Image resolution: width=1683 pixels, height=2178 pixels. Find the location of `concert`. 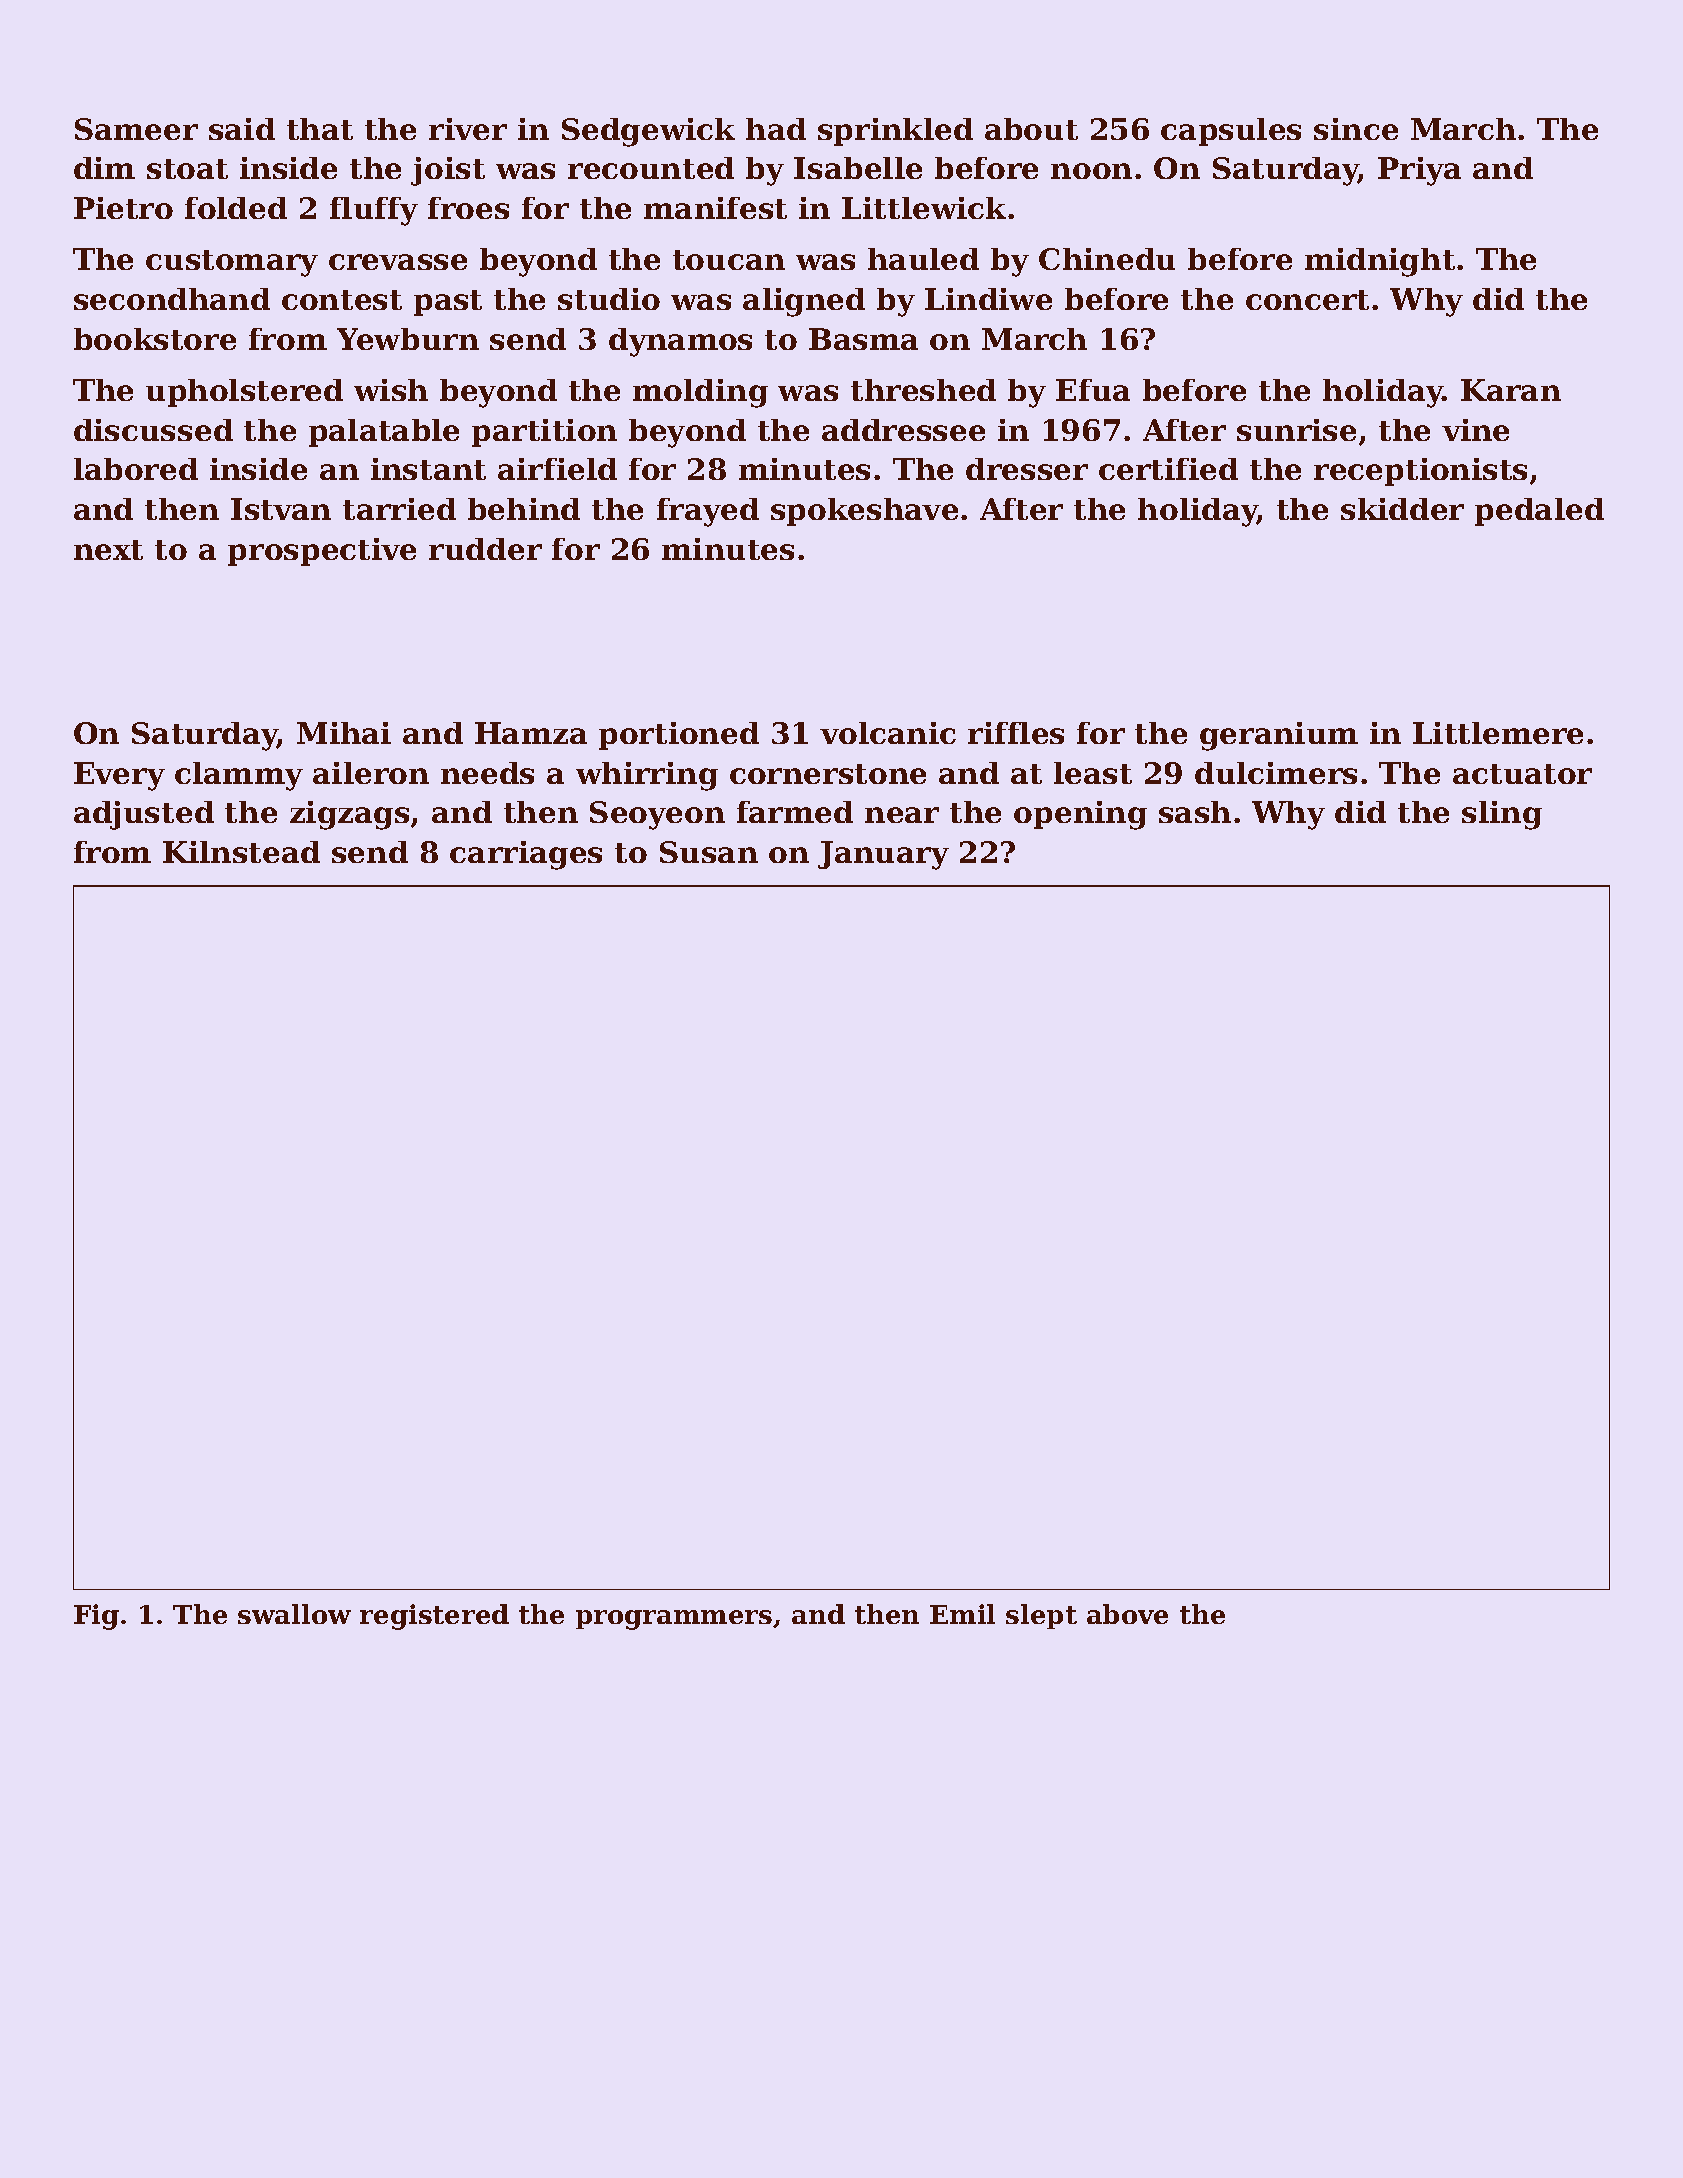

concert is located at coordinates (1307, 300).
